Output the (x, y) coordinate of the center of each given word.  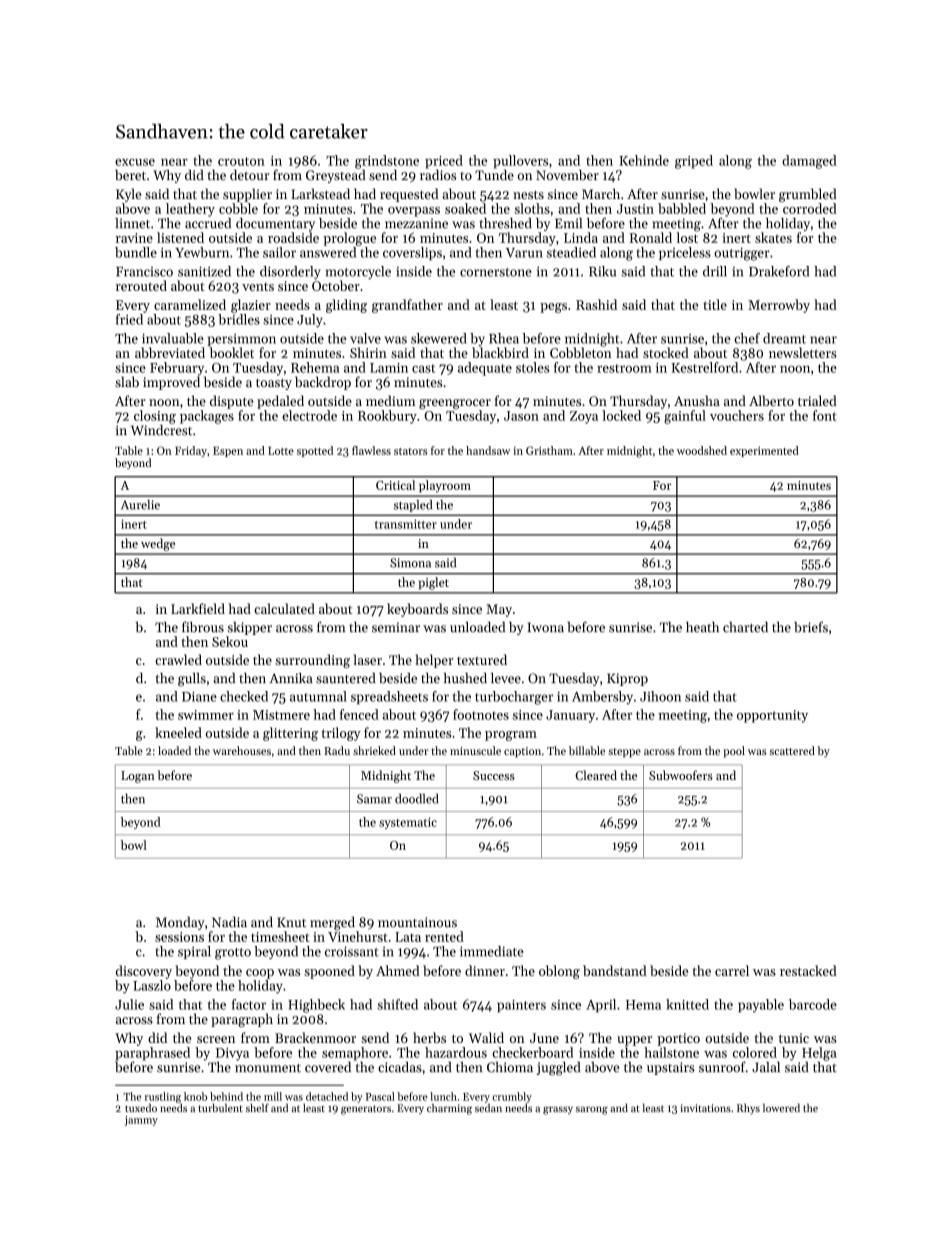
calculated (284, 608)
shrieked (374, 750)
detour (249, 175)
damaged (809, 162)
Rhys (748, 1109)
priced (444, 162)
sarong (592, 1110)
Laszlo (152, 985)
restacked (808, 970)
